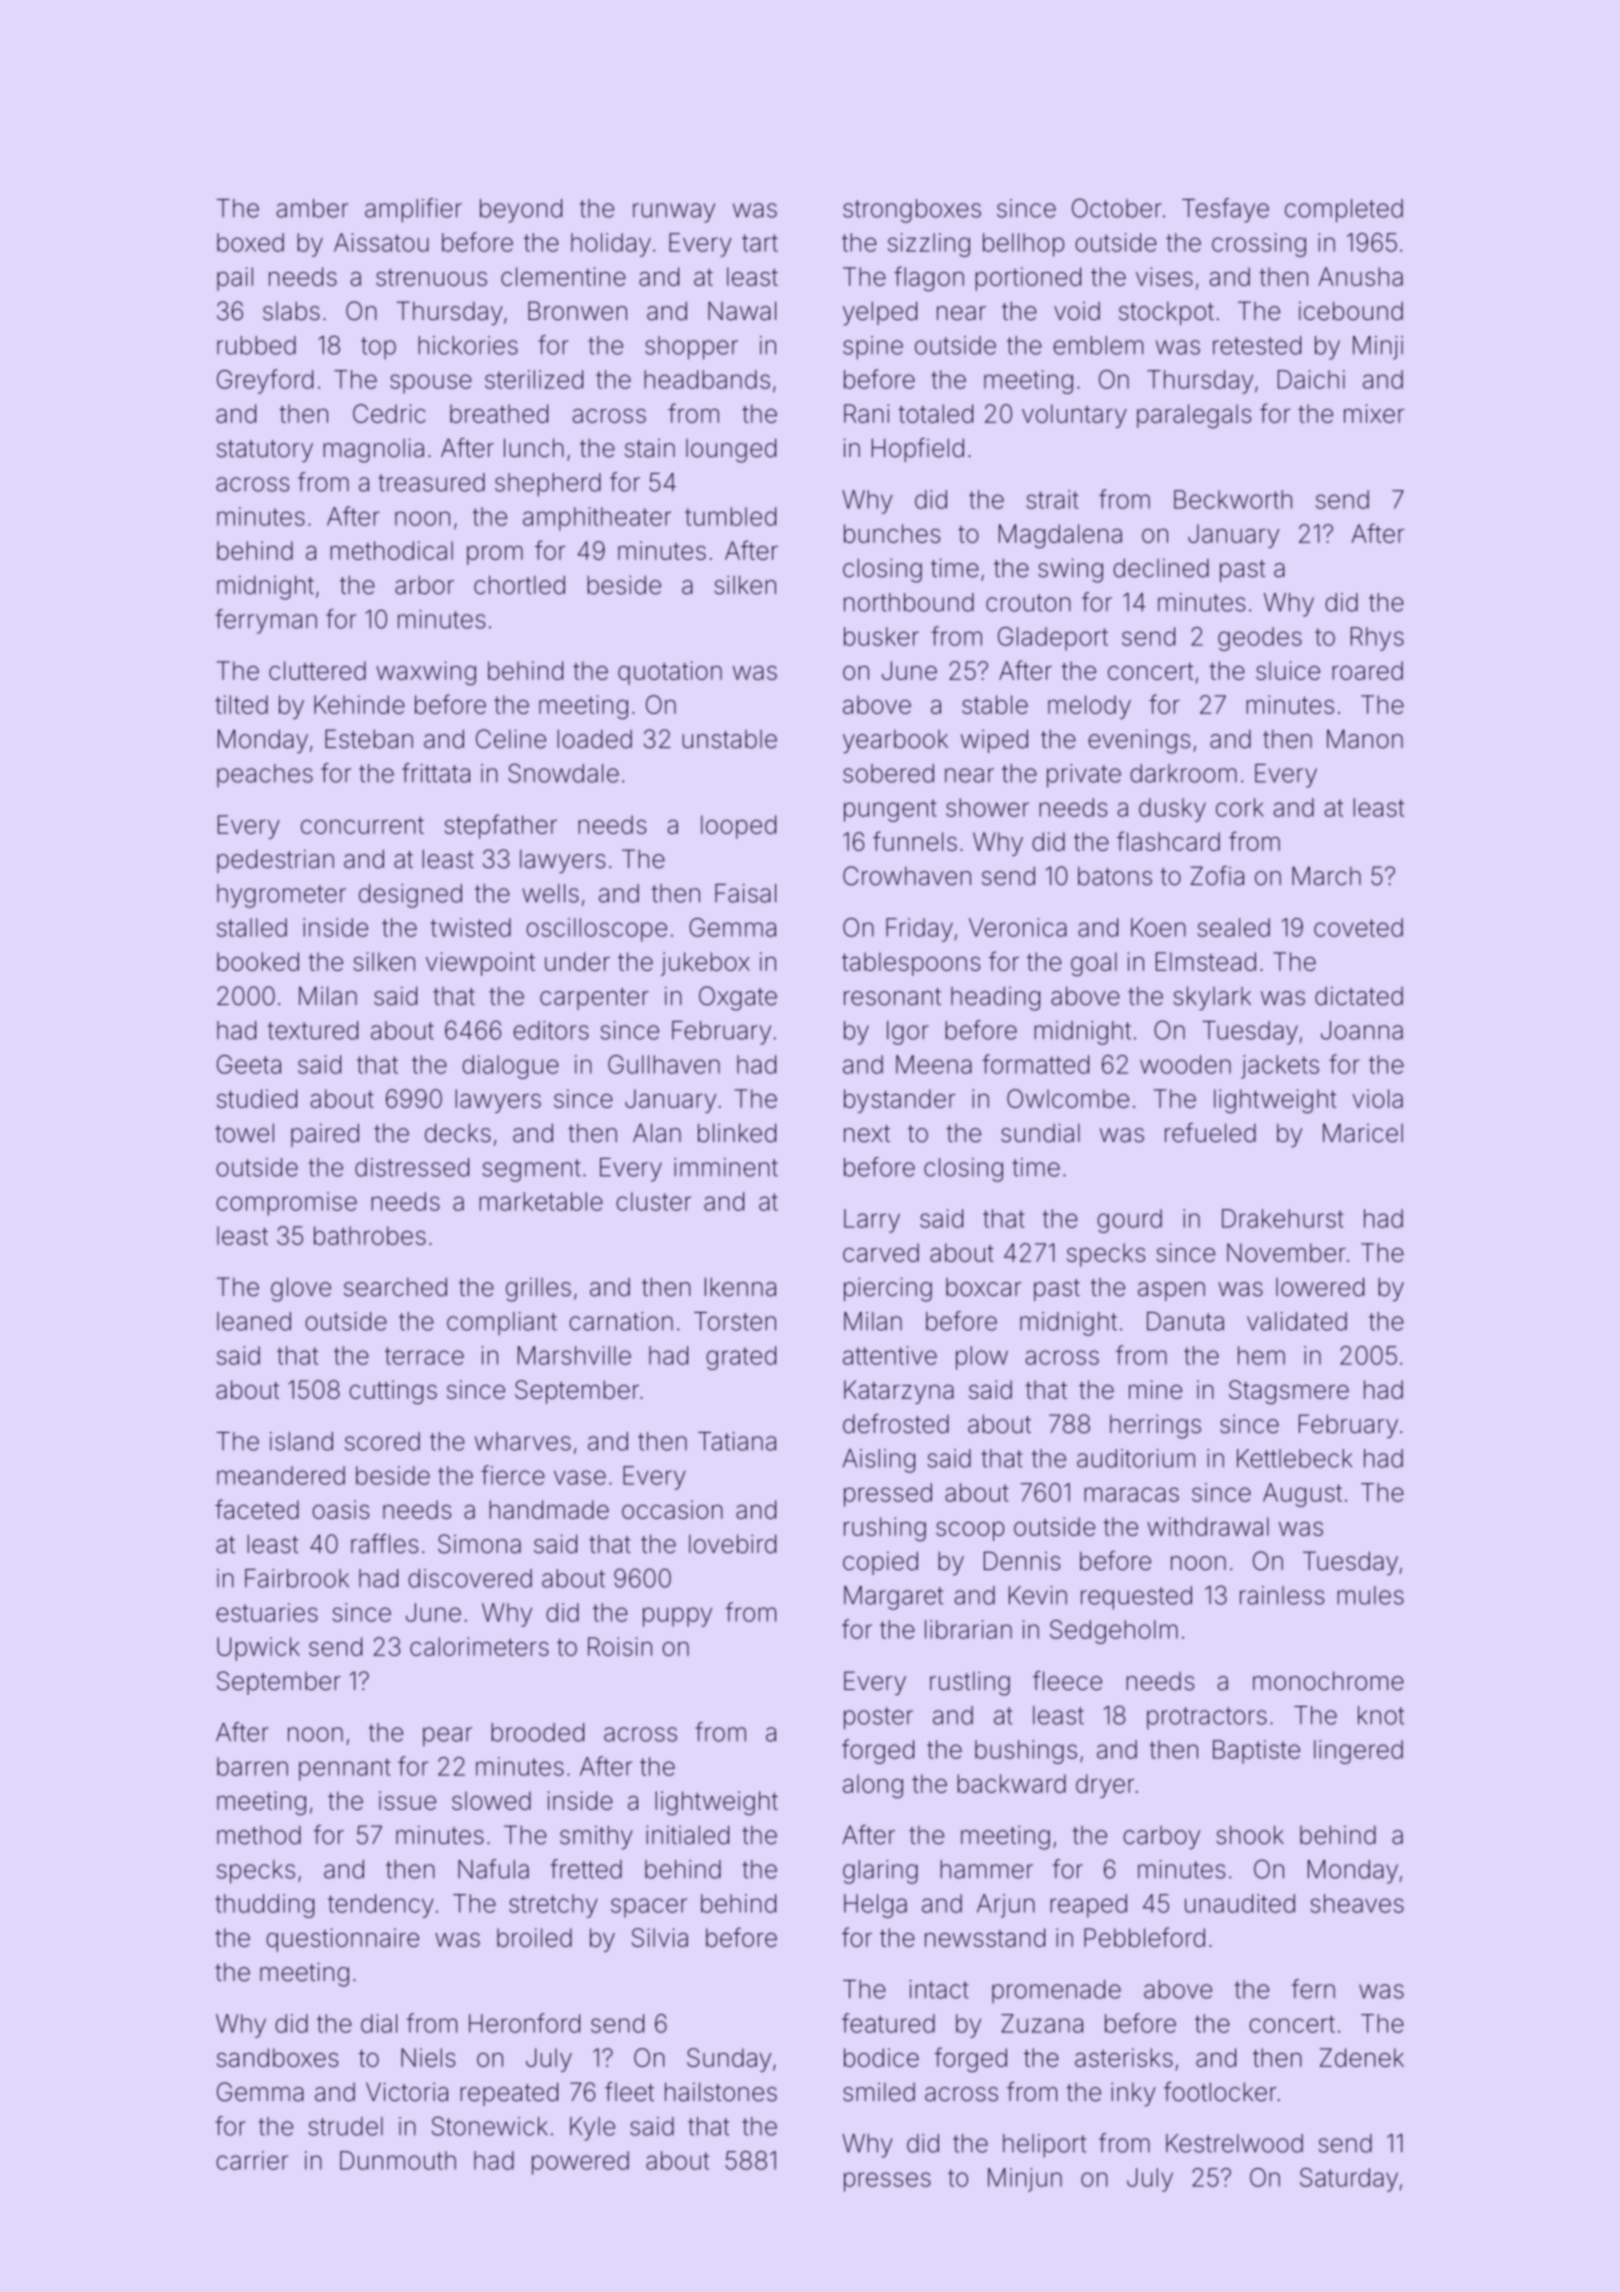 This screenshot has height=2292, width=1620. I want to click on lowered, so click(1320, 1287).
